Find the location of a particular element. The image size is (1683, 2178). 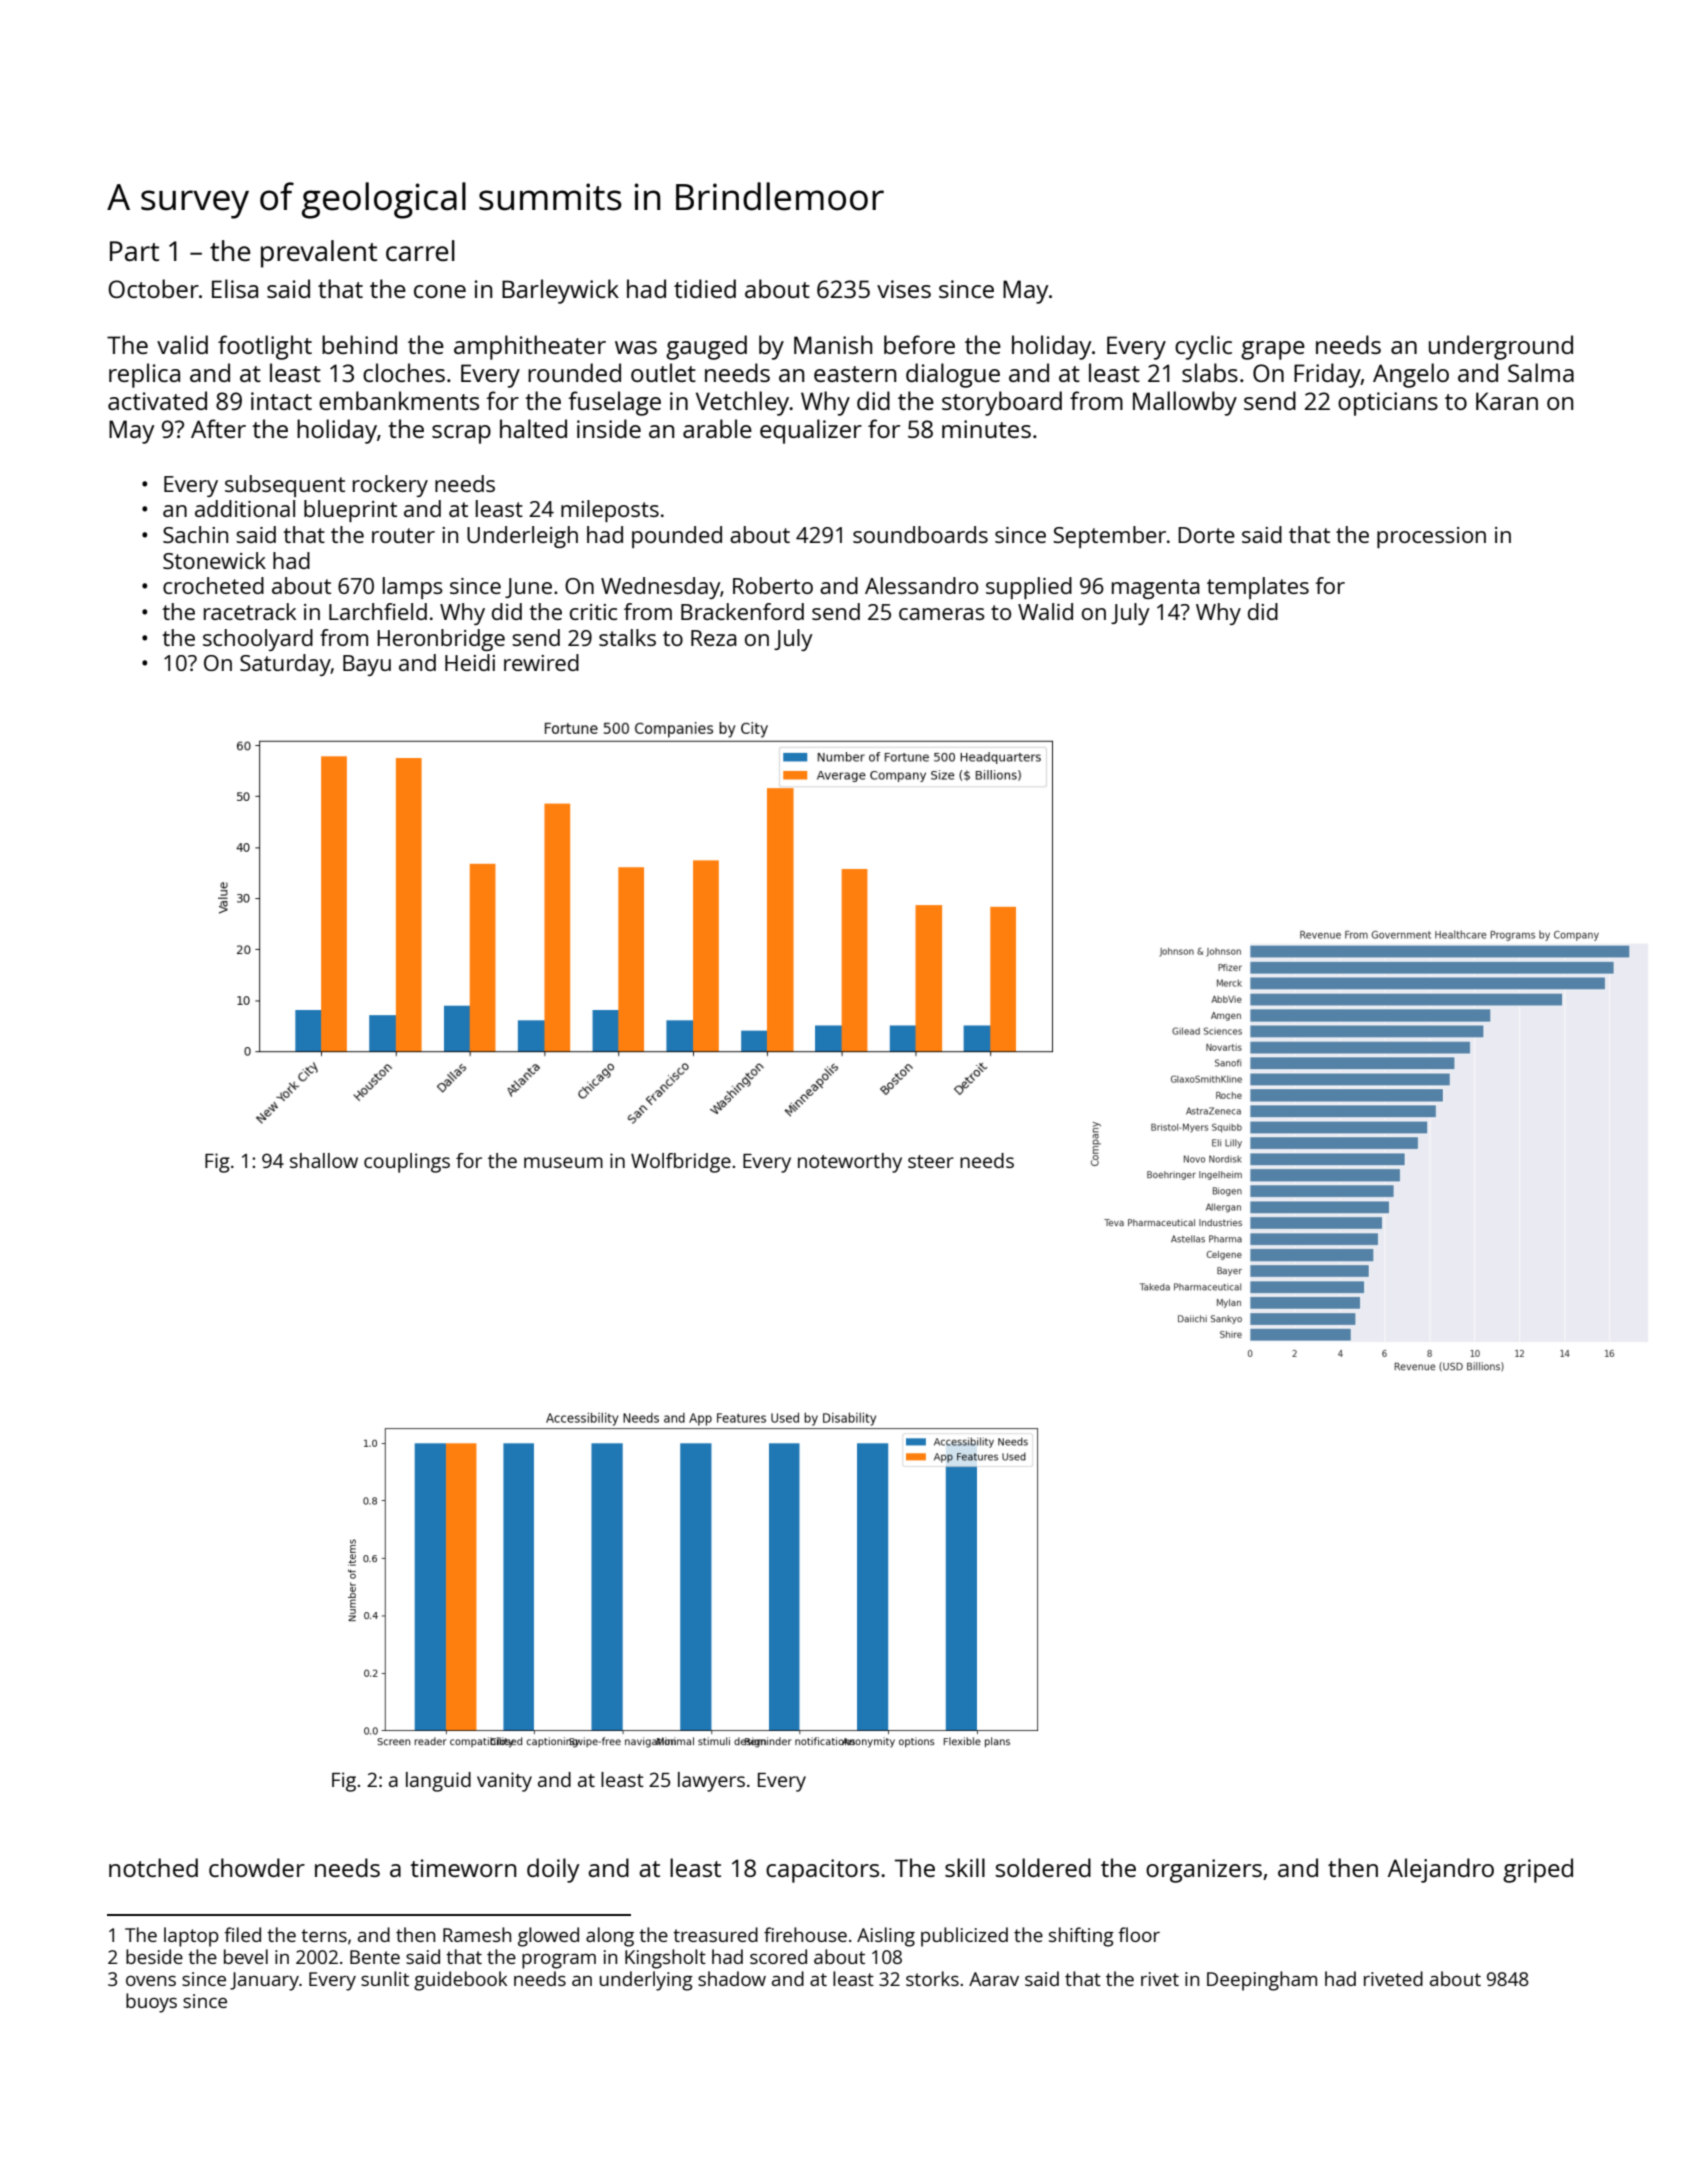

guidebook is located at coordinates (460, 1981).
